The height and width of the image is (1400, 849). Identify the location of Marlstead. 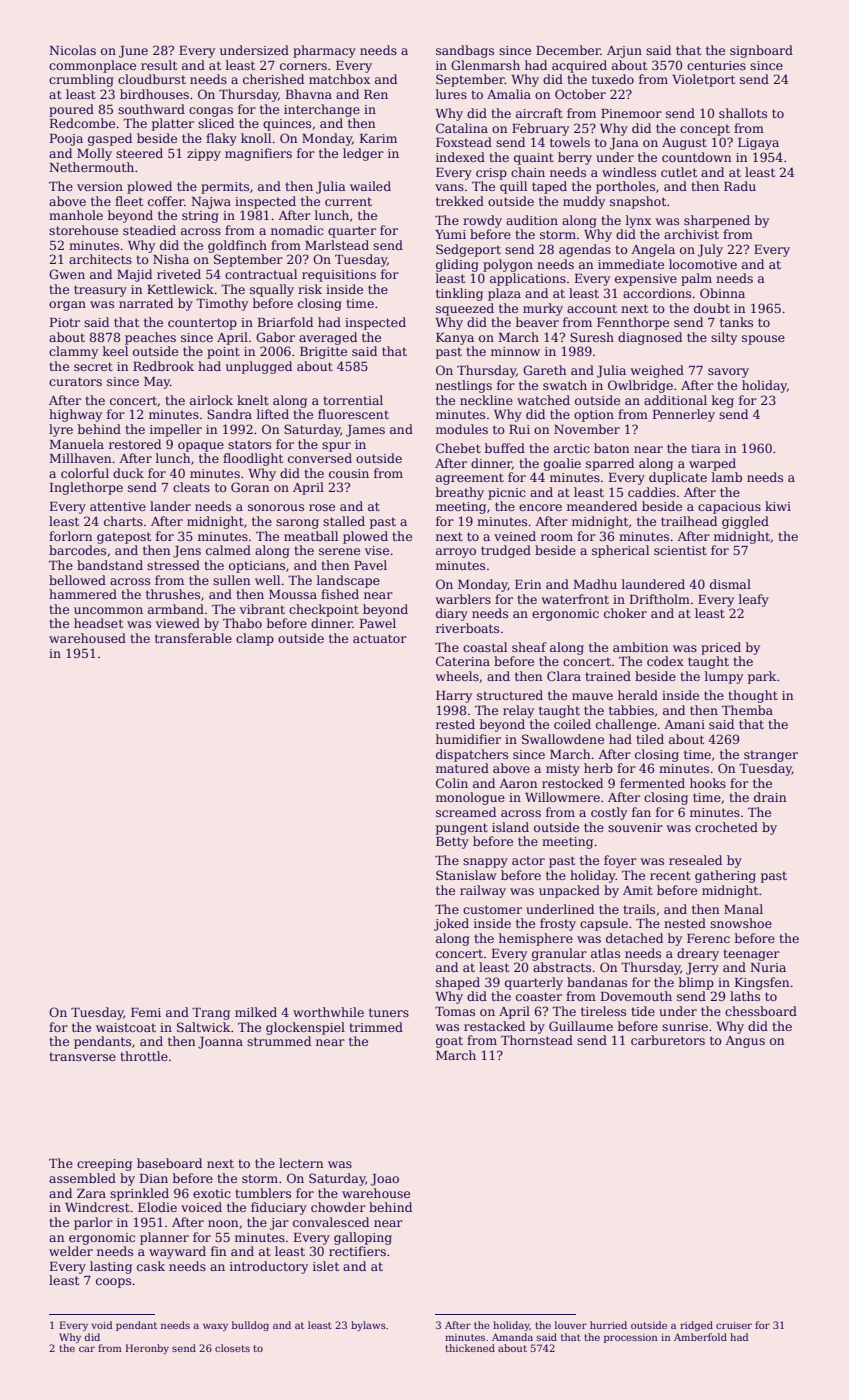
(337, 245).
